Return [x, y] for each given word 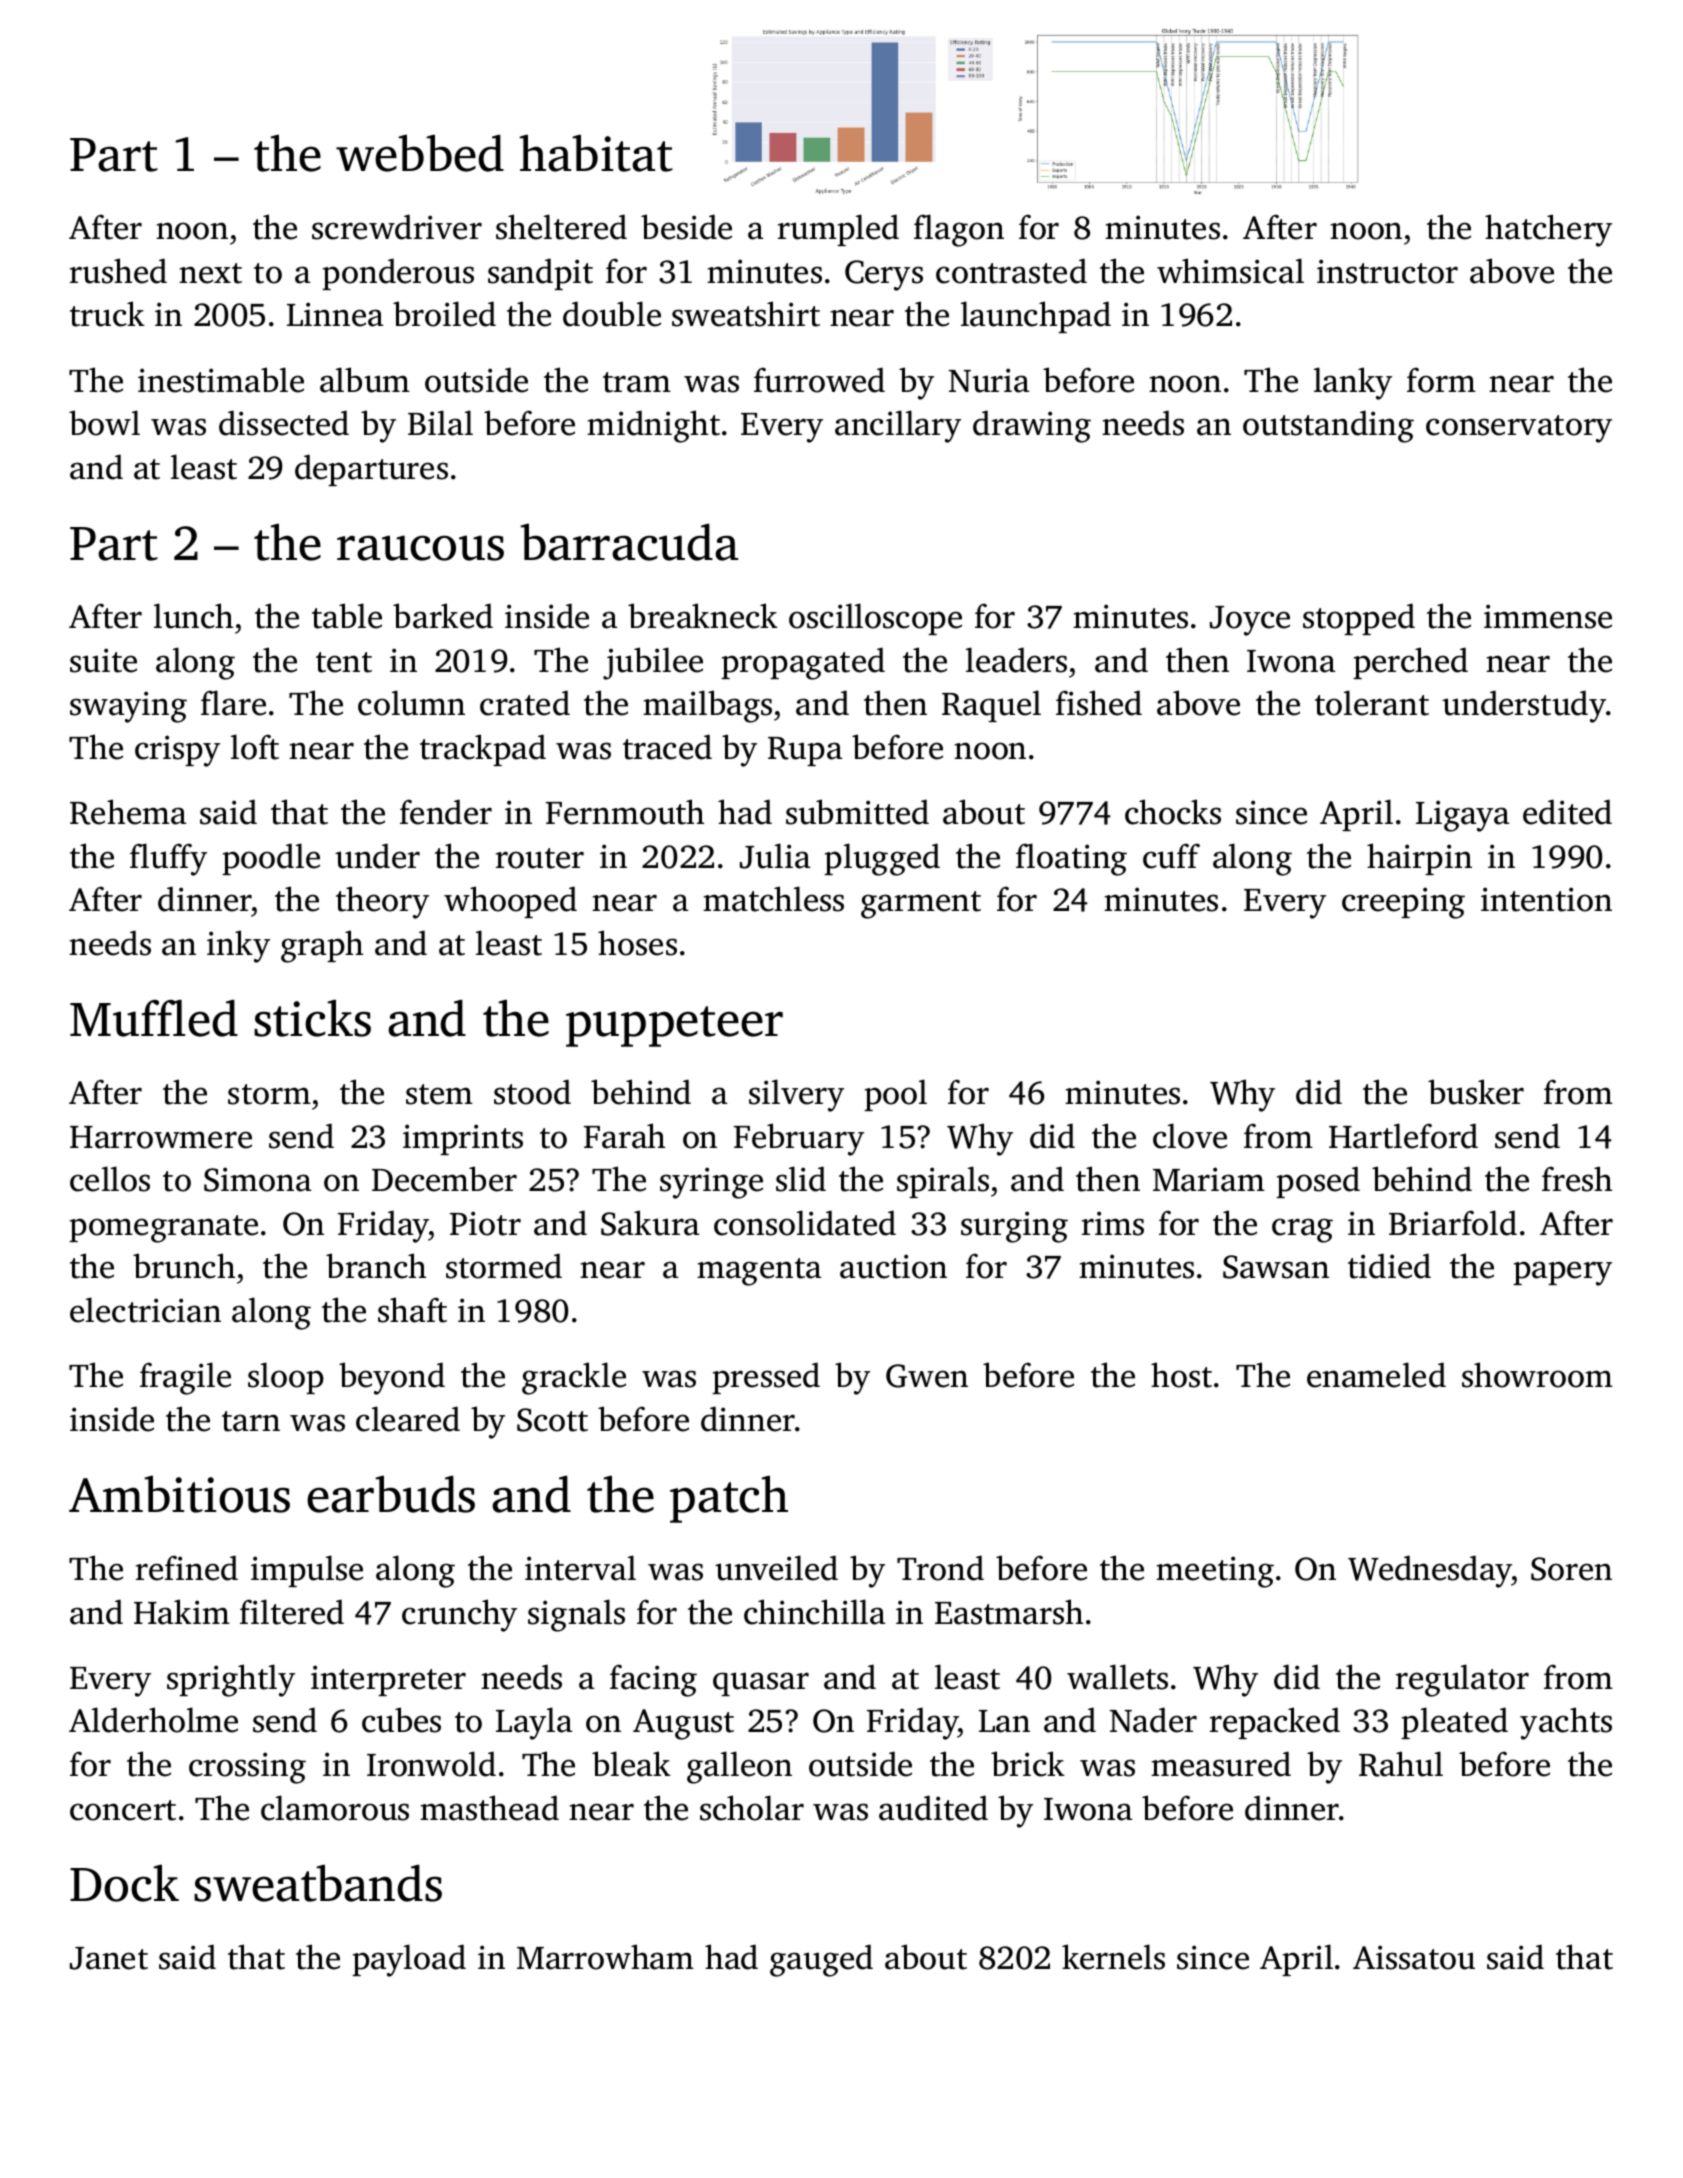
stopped [1359, 619]
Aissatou [1414, 1957]
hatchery [1548, 230]
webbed [420, 153]
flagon [959, 230]
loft [255, 747]
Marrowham [605, 1957]
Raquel [991, 706]
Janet [109, 1958]
